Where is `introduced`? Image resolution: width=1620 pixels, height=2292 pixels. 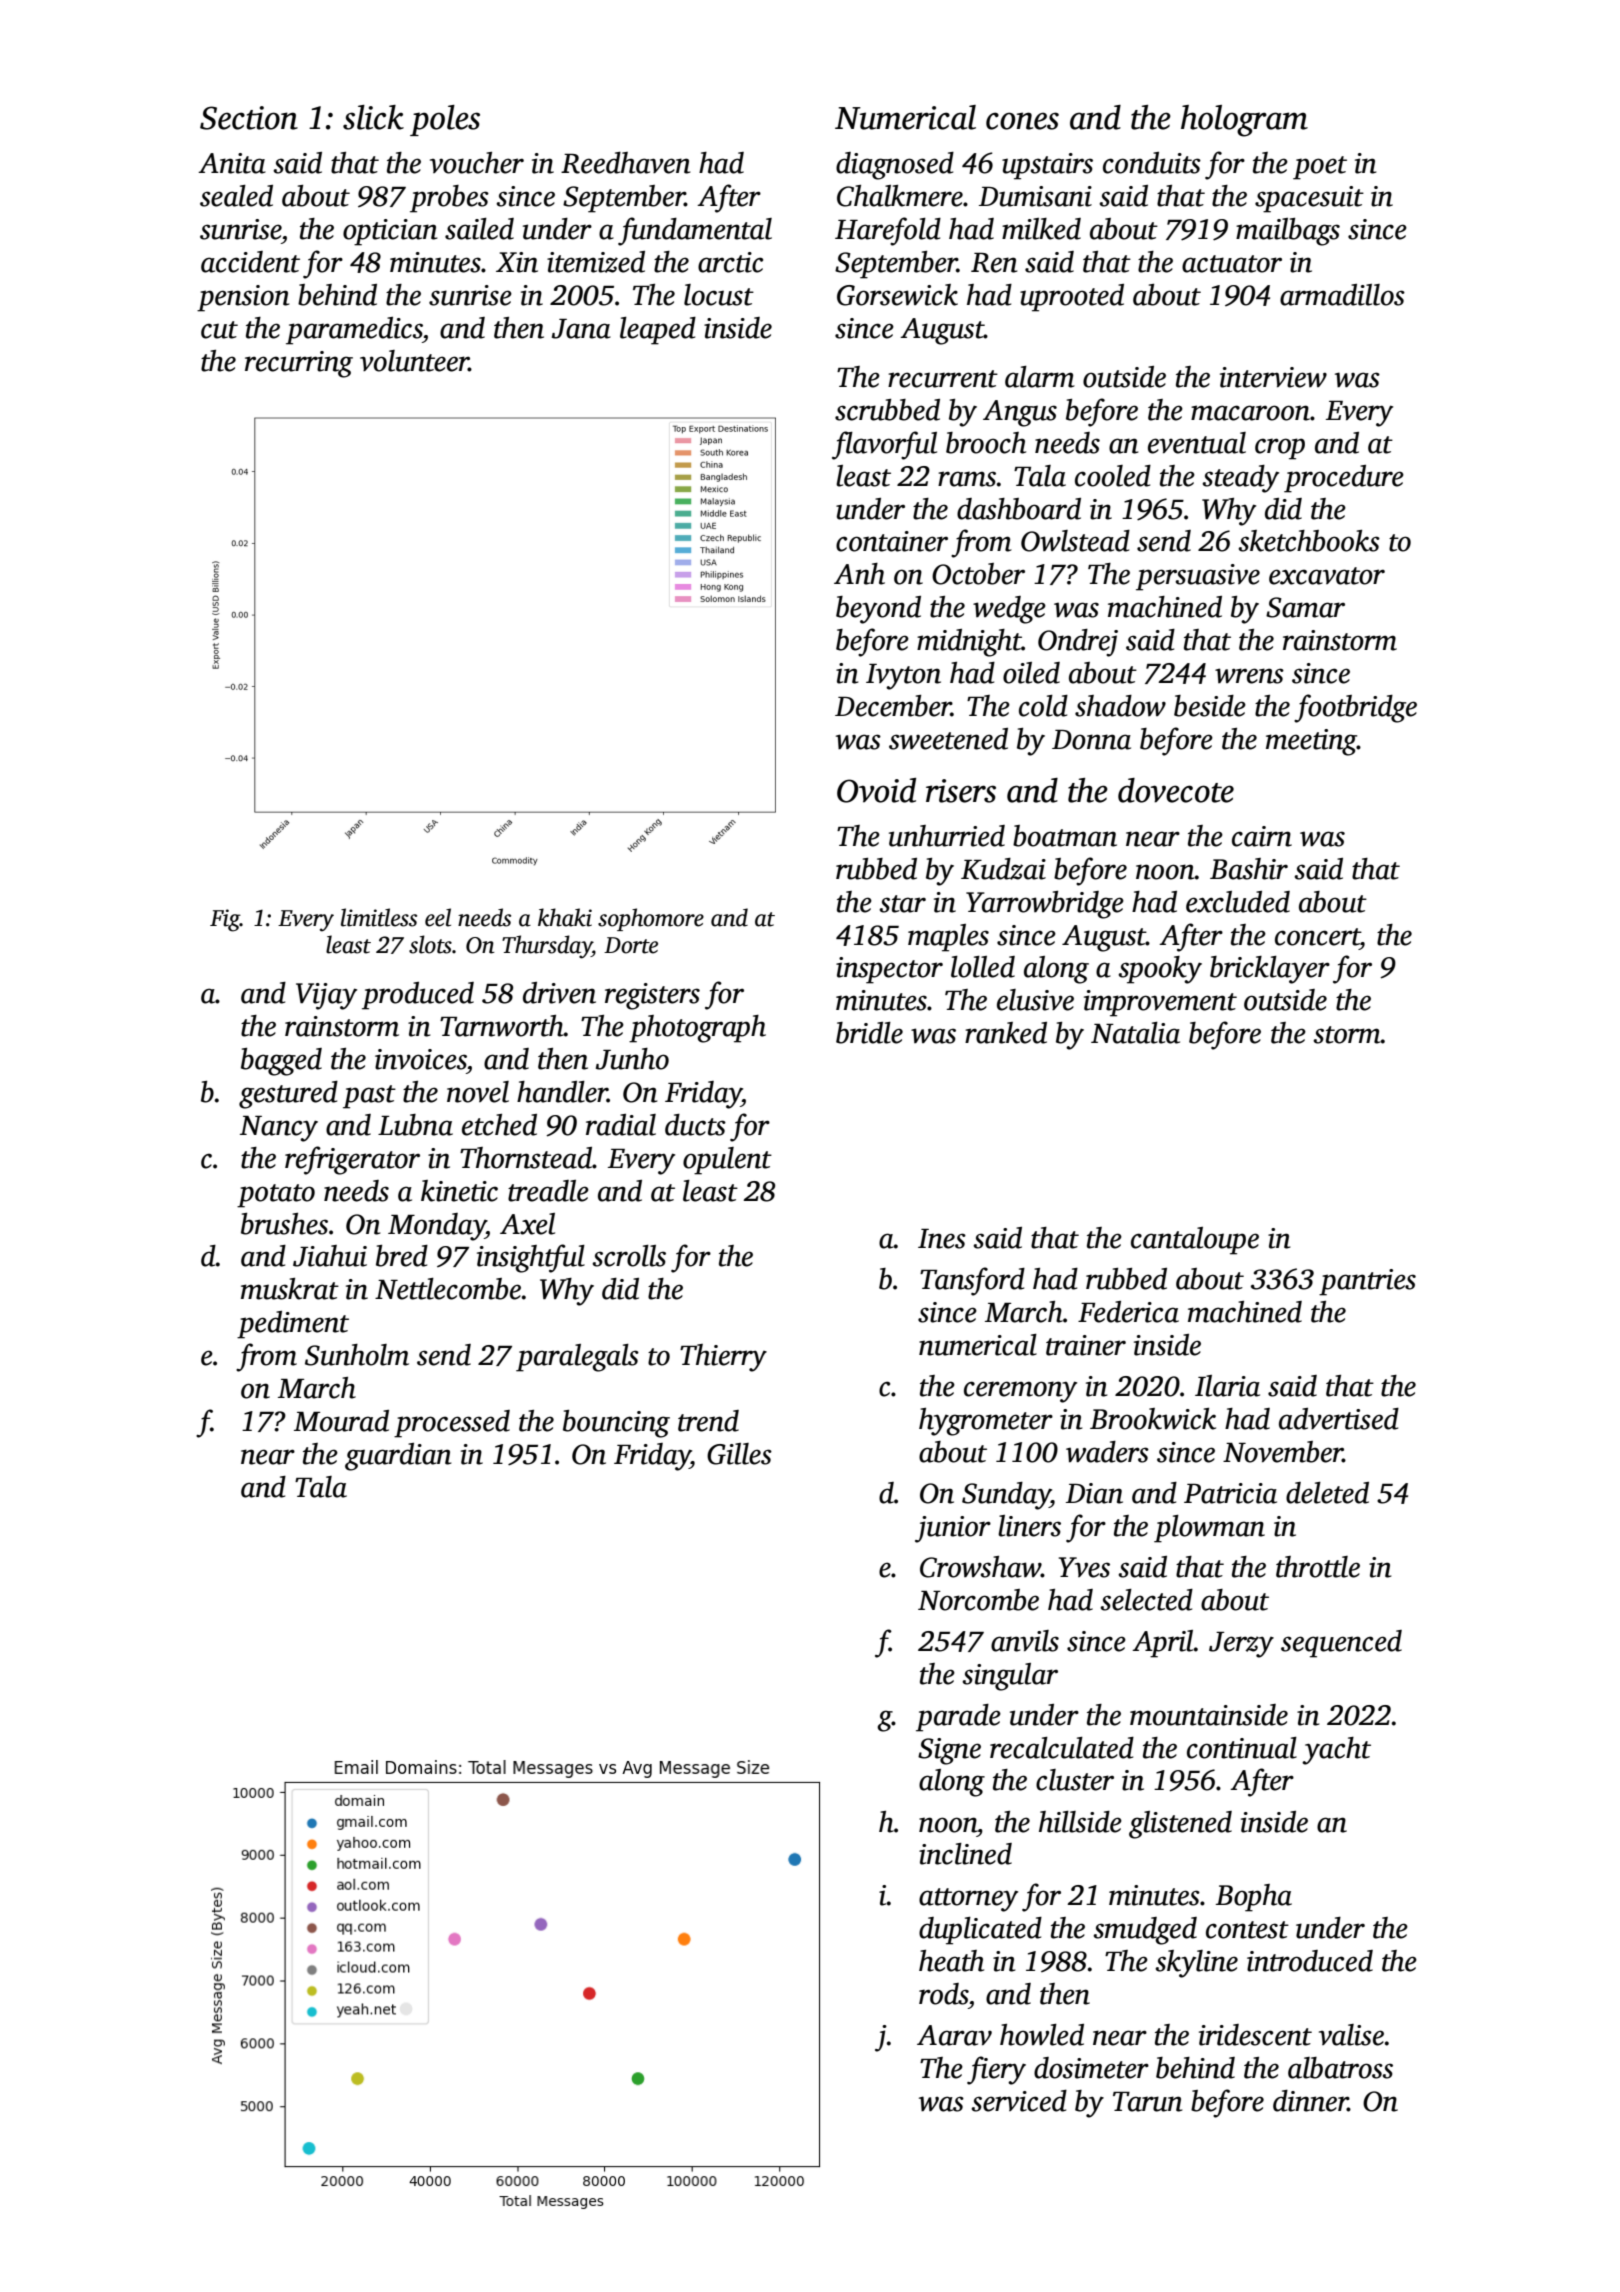 introduced is located at coordinates (1310, 1961).
